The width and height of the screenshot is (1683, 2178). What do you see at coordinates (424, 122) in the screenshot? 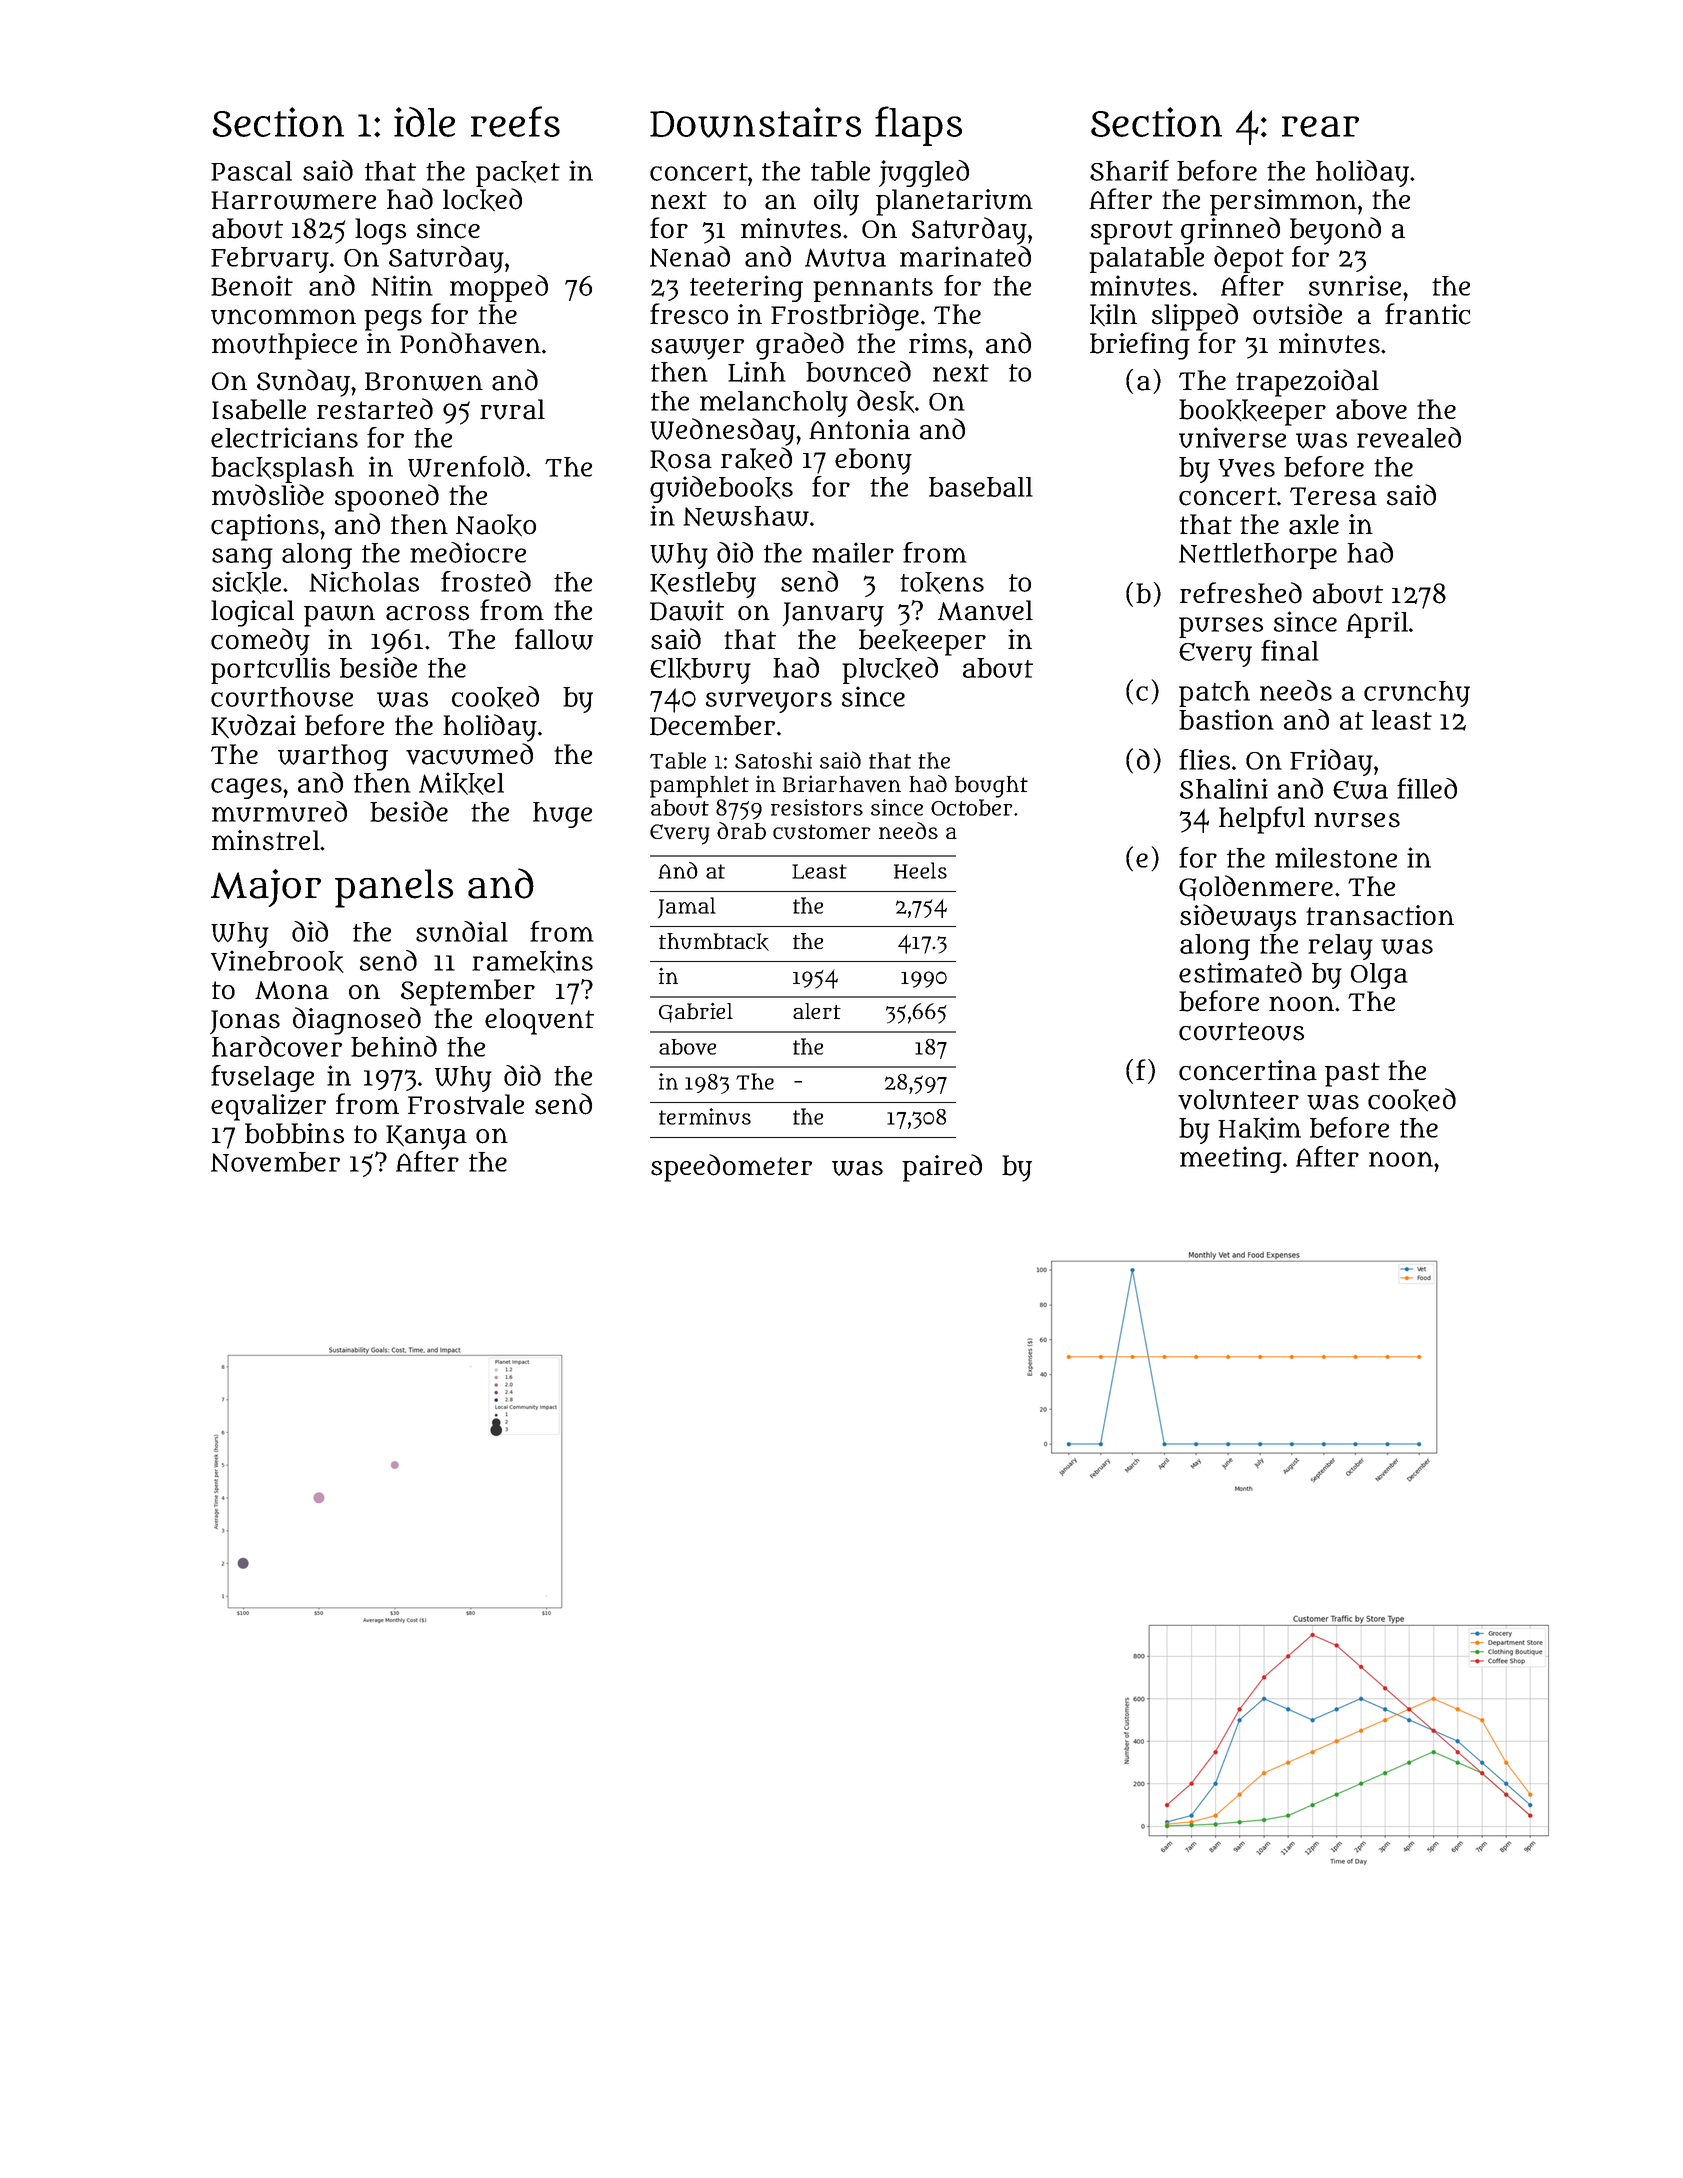
I see `idle` at bounding box center [424, 122].
